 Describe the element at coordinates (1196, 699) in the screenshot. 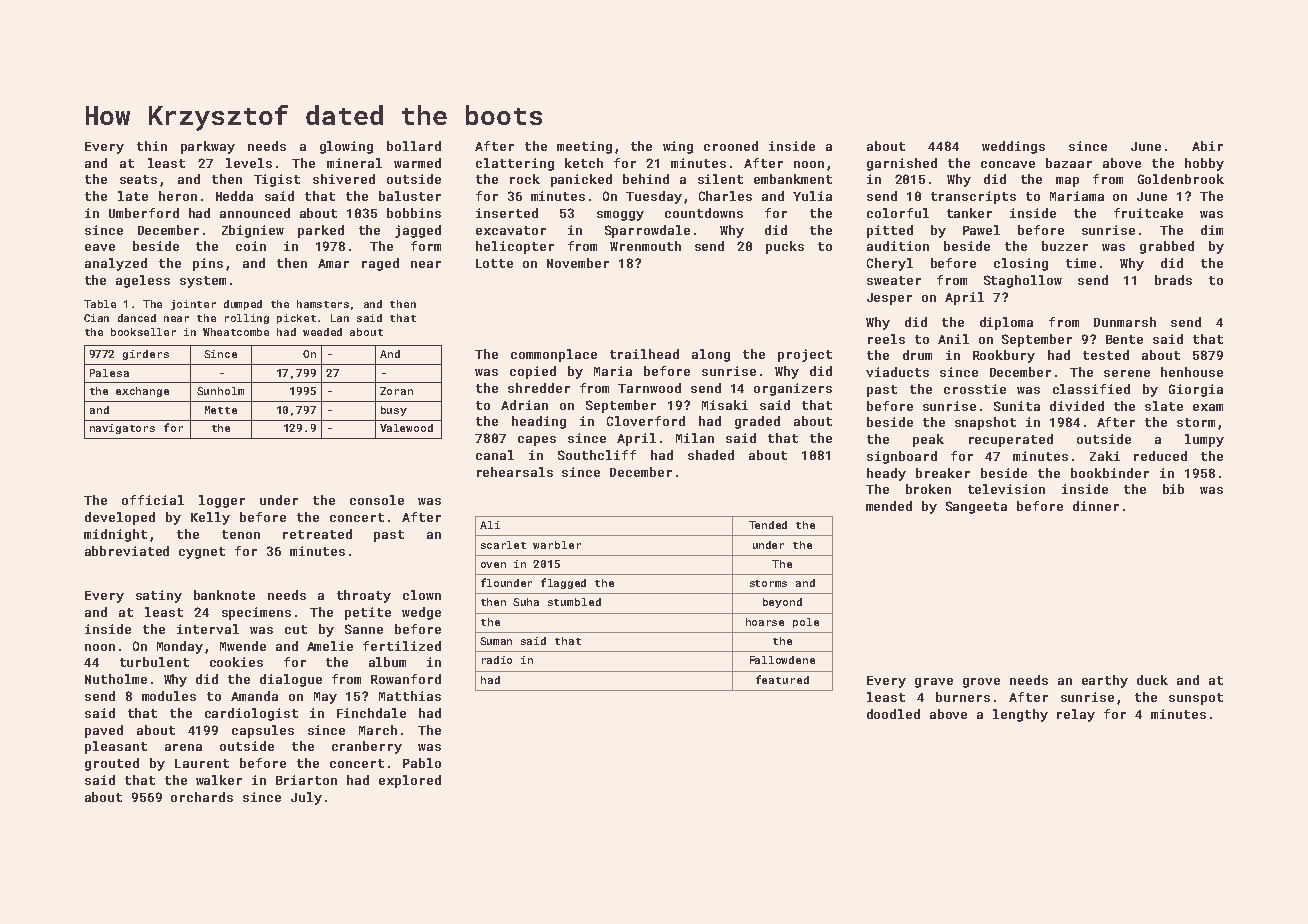

I see `sunspot` at that location.
